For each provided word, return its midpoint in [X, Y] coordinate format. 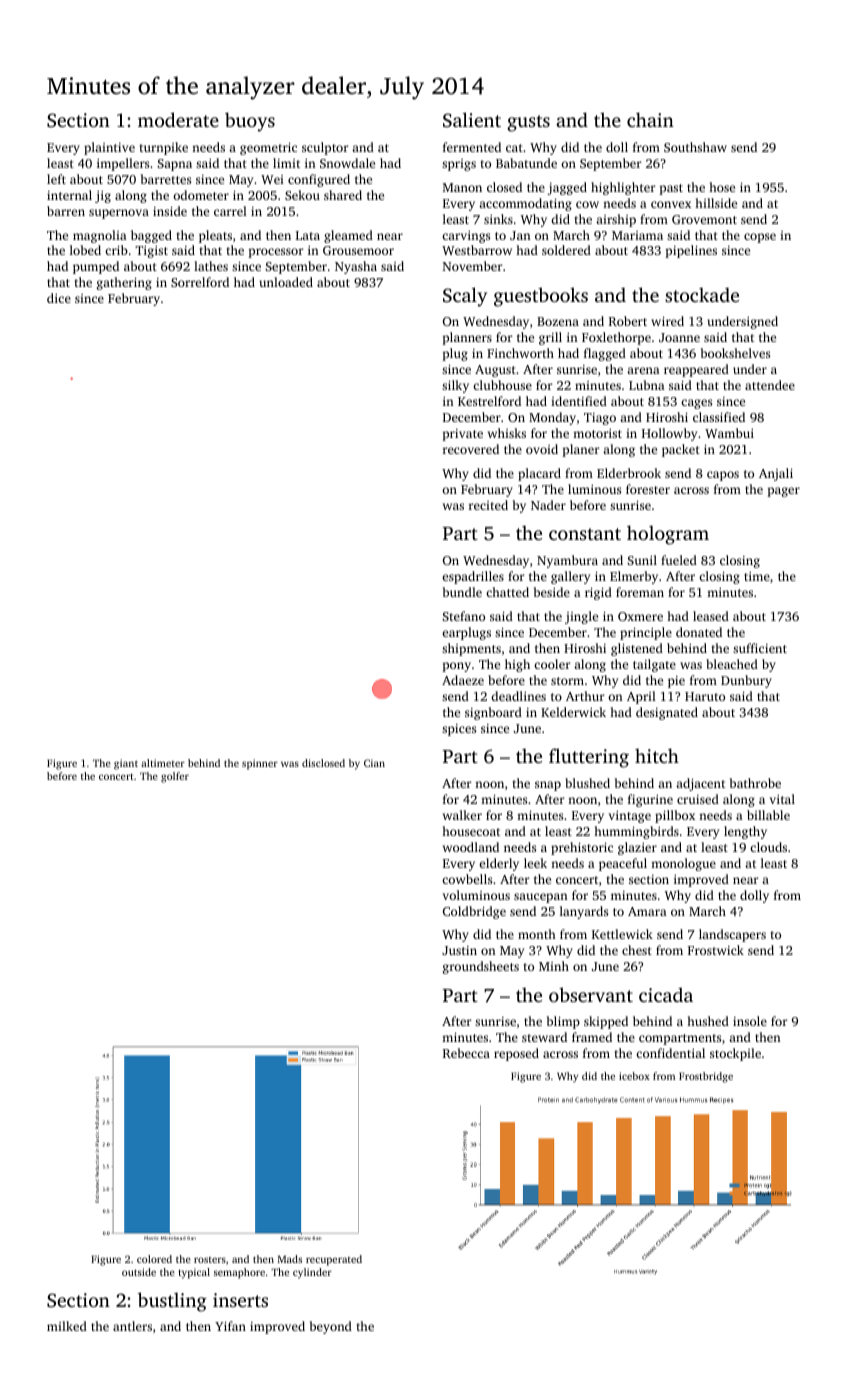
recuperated [334, 1260]
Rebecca [466, 1053]
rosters [210, 1260]
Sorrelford [200, 282]
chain [650, 119]
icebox [634, 1076]
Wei [272, 179]
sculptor [325, 148]
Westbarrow [477, 250]
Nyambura [567, 561]
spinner [260, 764]
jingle [581, 617]
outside [139, 1272]
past [671, 189]
